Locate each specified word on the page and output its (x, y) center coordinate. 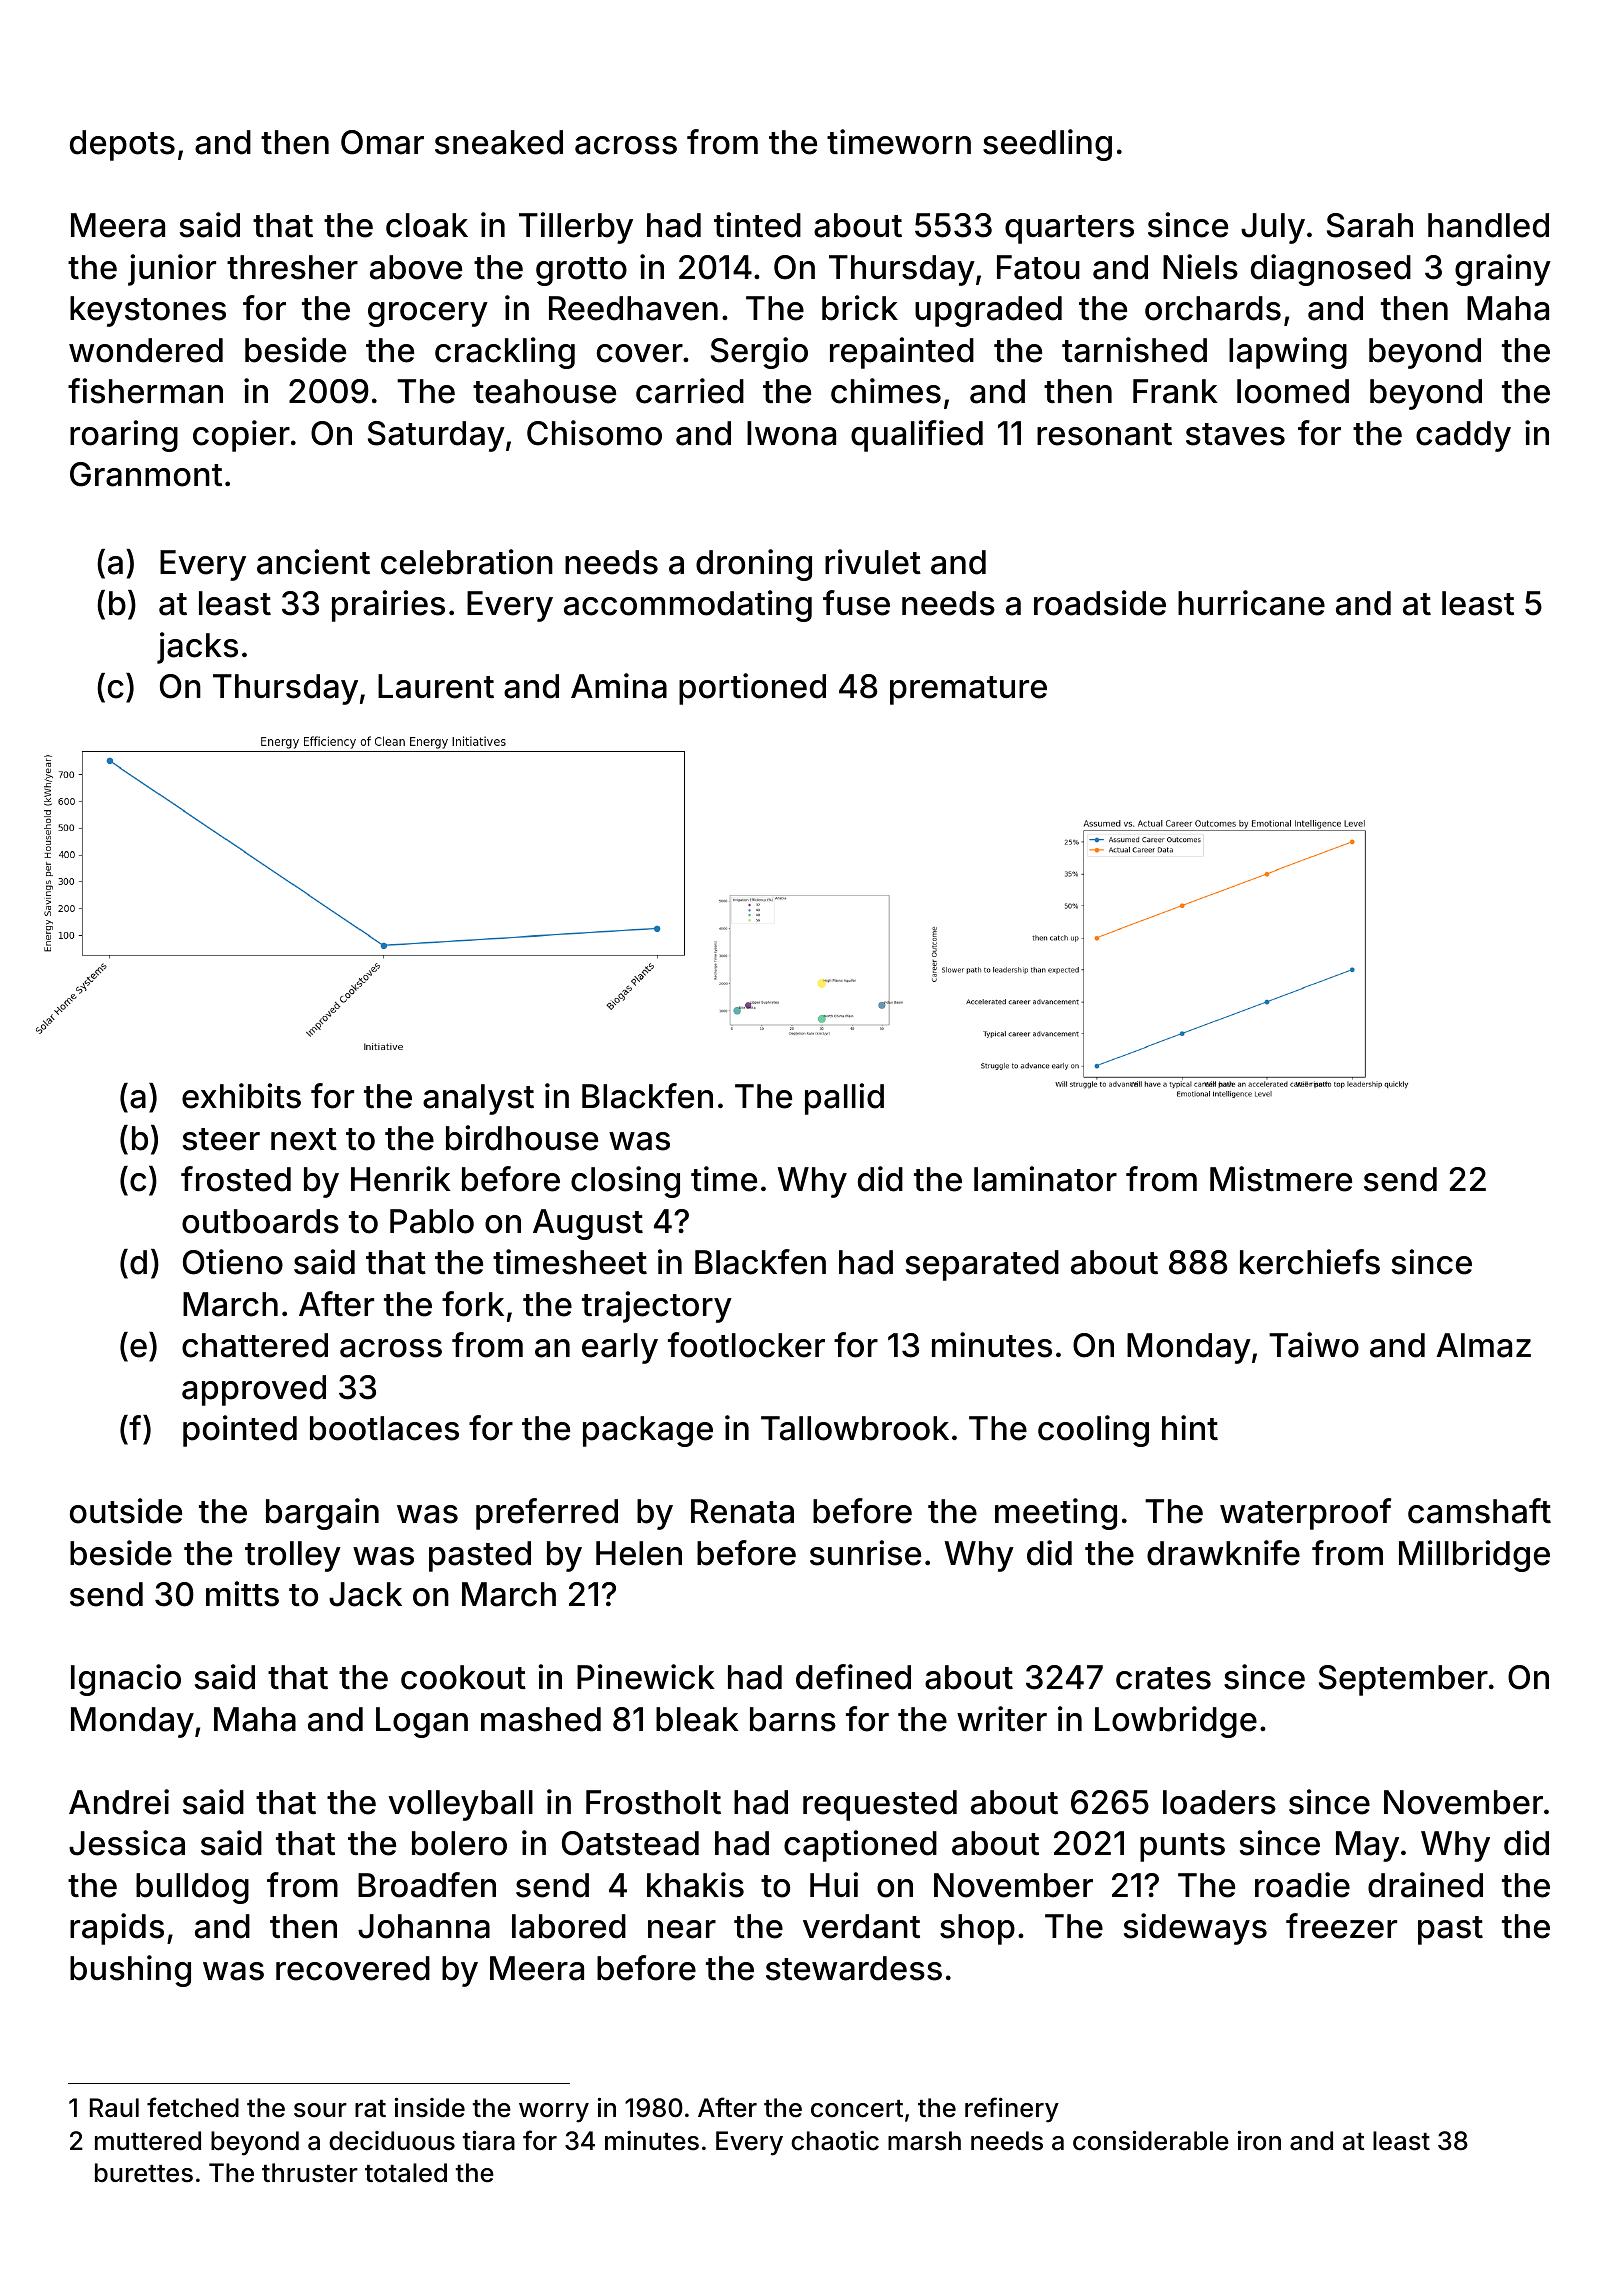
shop (977, 1929)
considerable (1151, 2140)
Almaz (1483, 1345)
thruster (310, 2173)
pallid (844, 1099)
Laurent (436, 686)
